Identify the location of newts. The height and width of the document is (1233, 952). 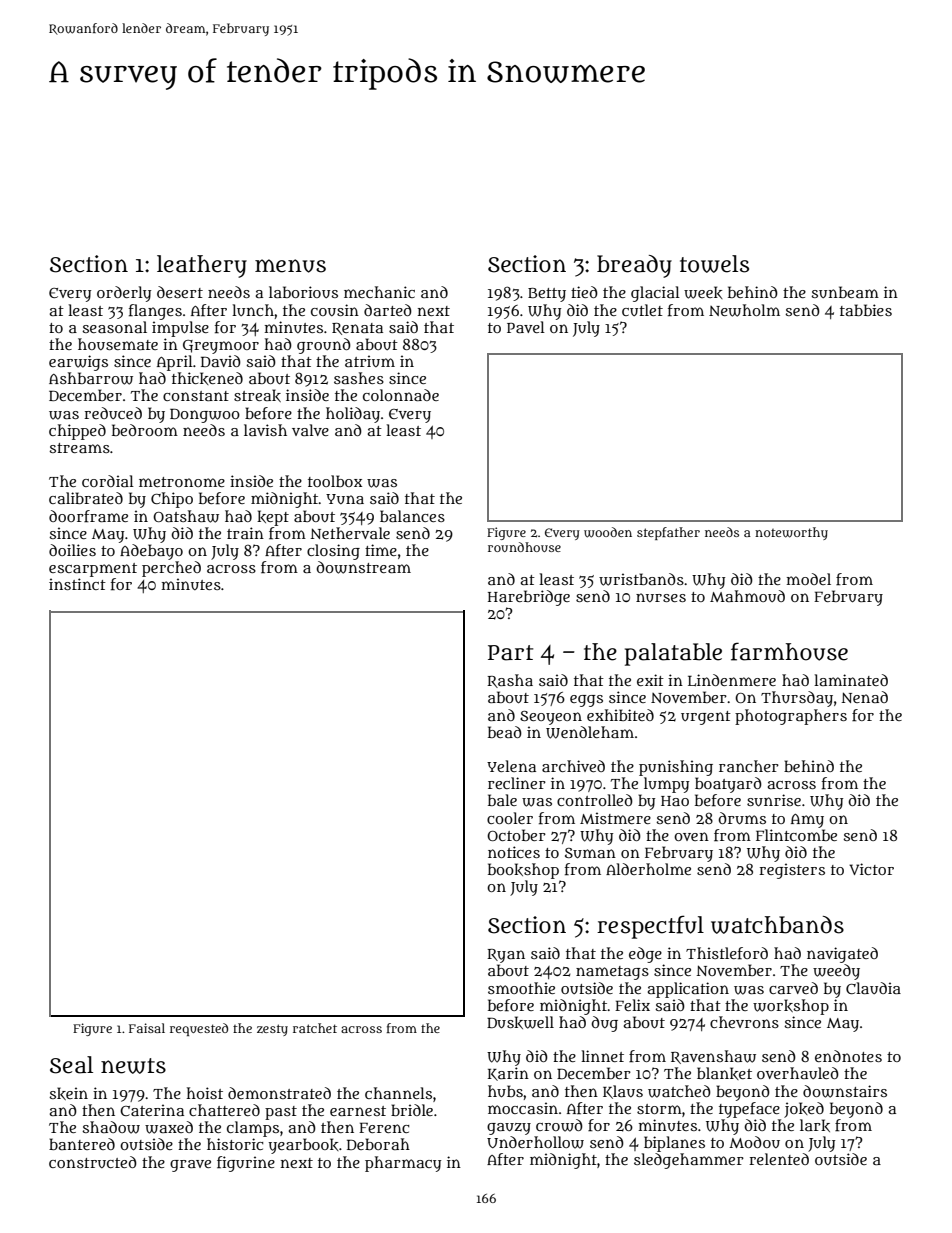
(133, 1066).
